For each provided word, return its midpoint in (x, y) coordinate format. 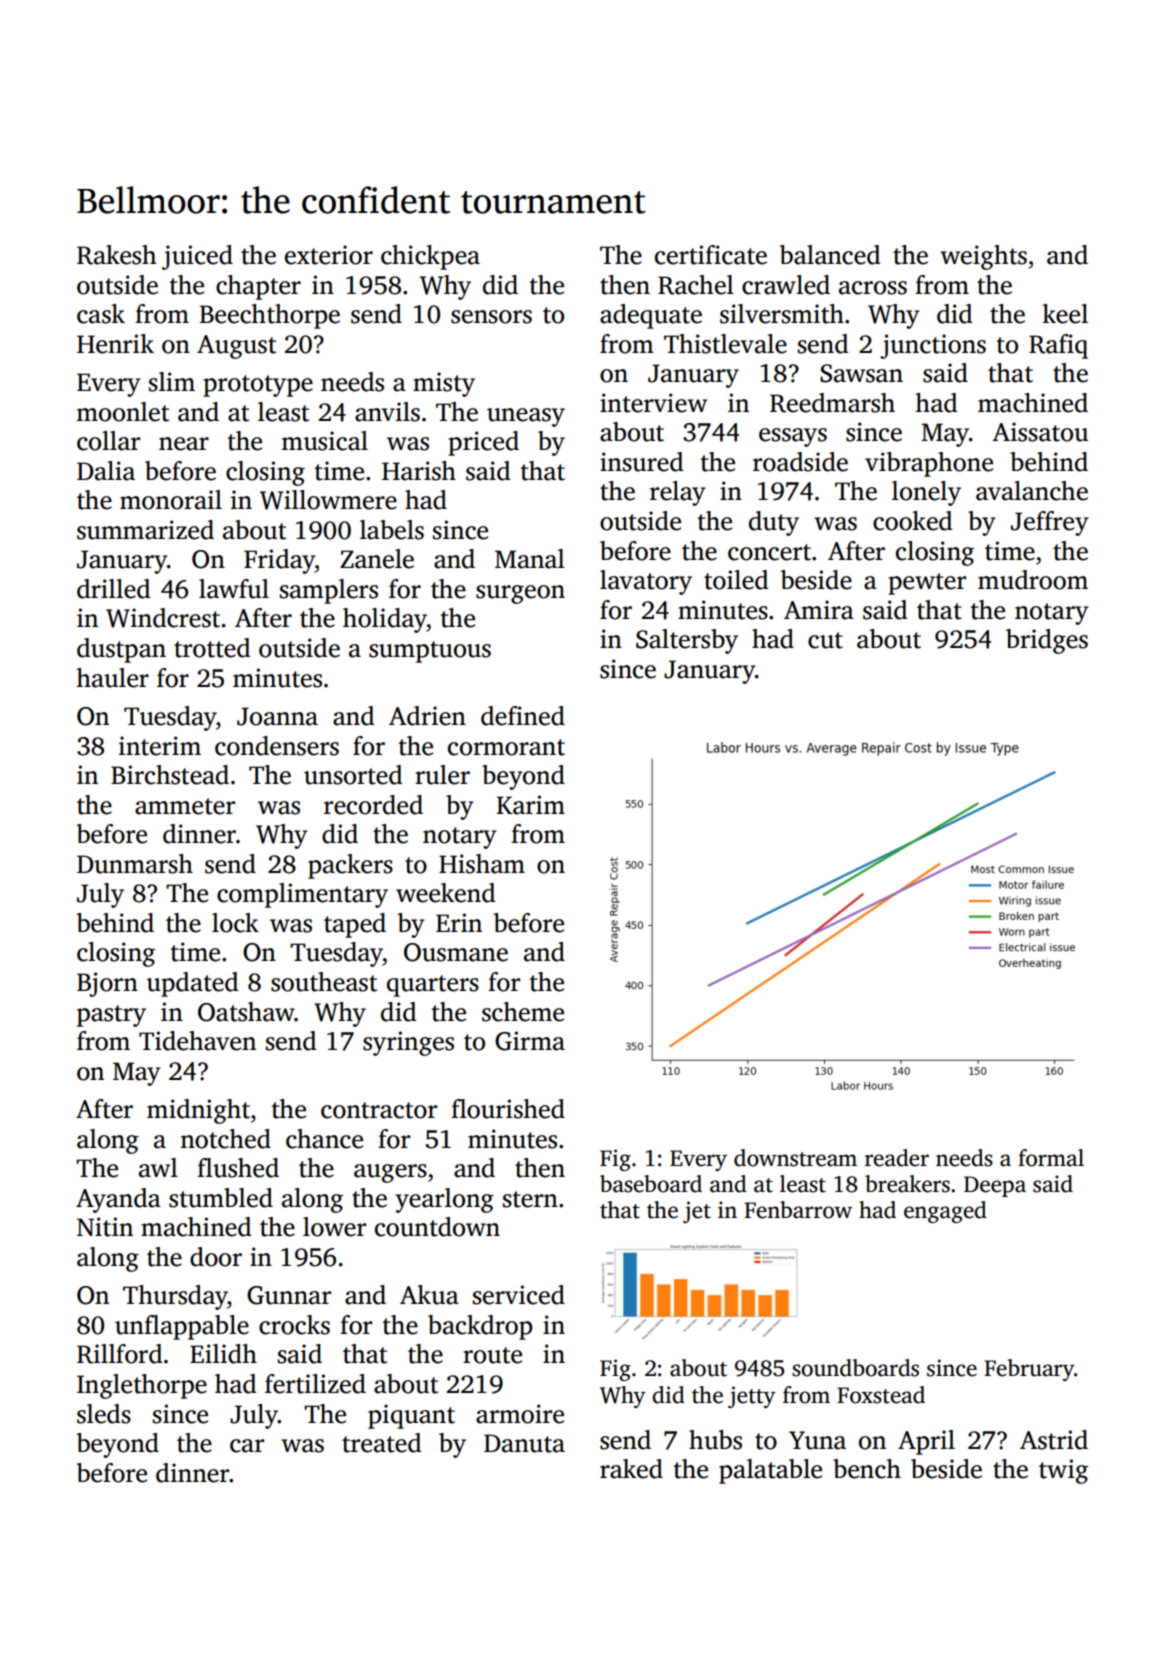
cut (825, 640)
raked (631, 1469)
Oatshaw (246, 1012)
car (247, 1446)
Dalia (106, 471)
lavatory (646, 582)
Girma (530, 1041)
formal (1051, 1158)
